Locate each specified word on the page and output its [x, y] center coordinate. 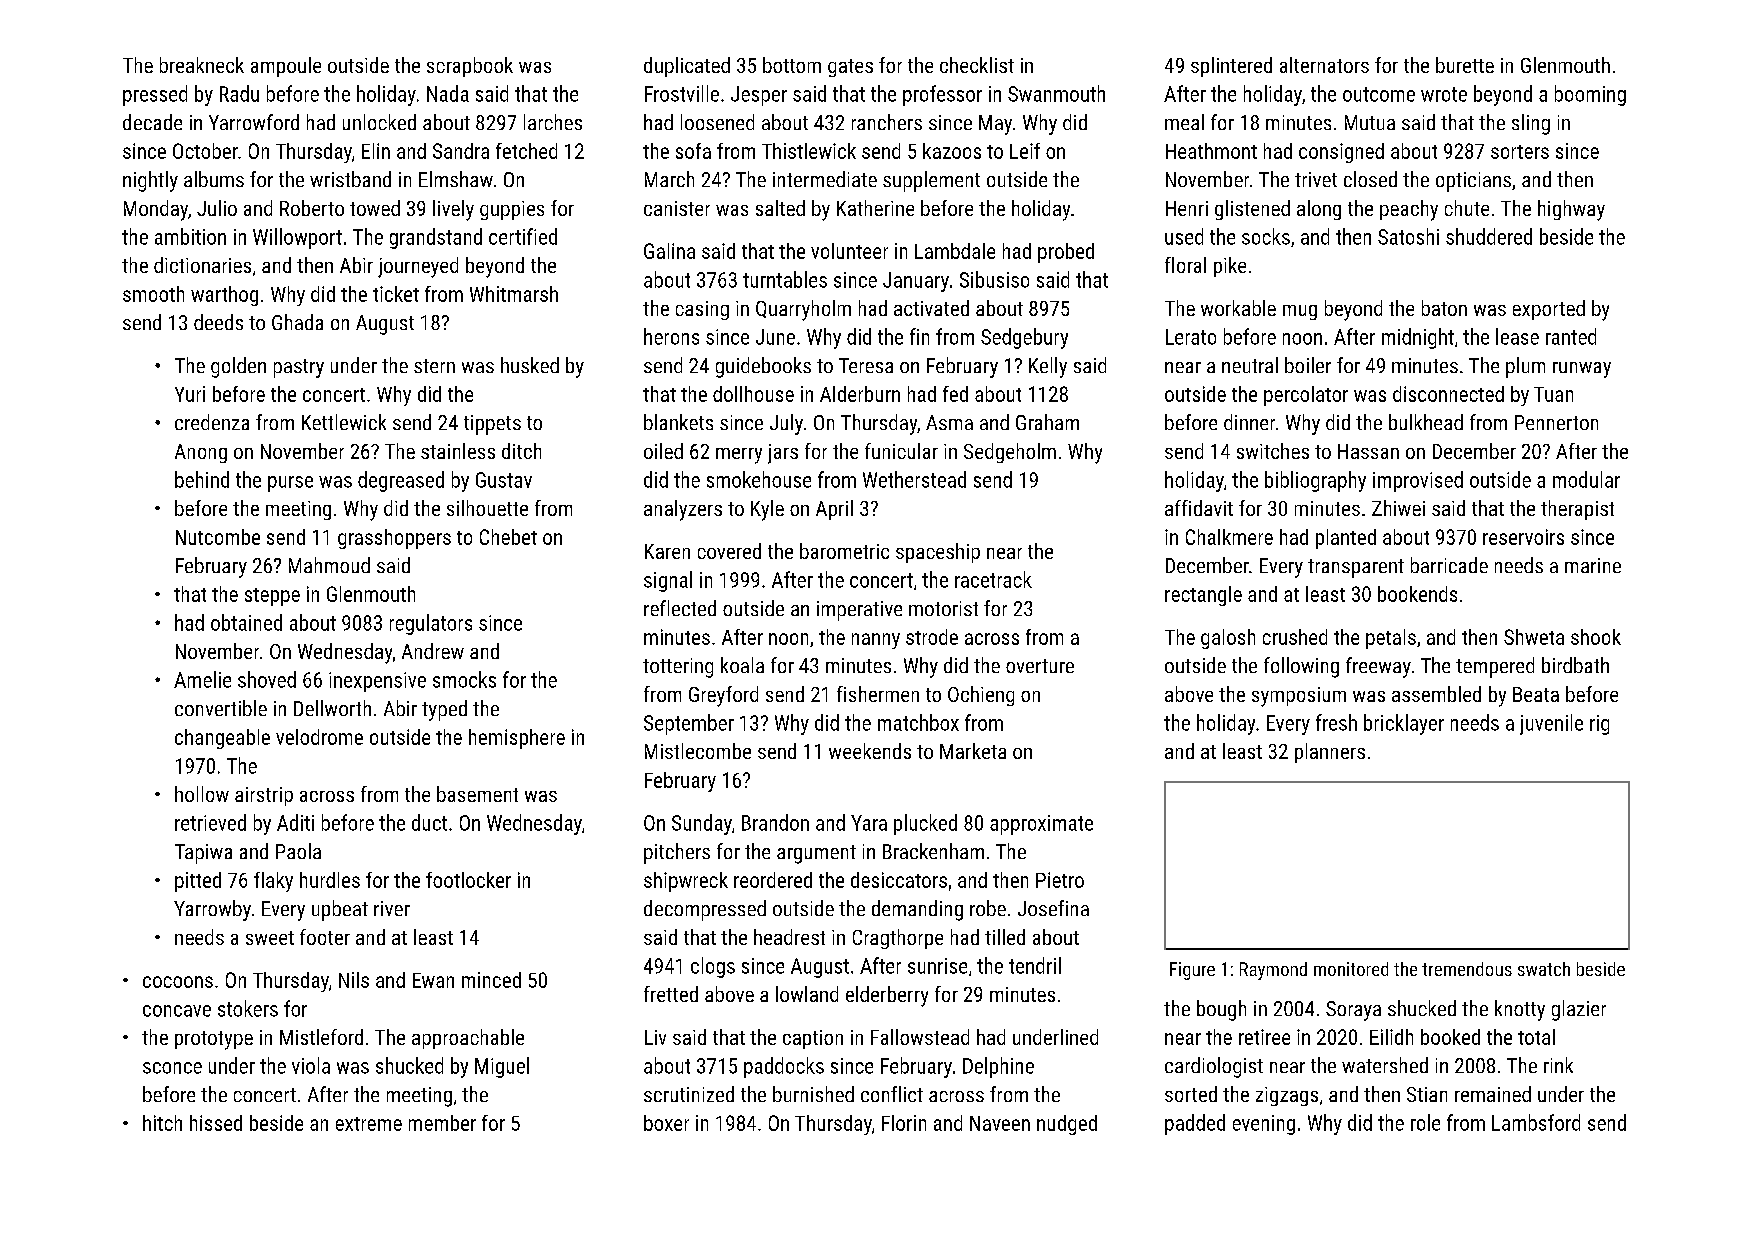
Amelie [202, 679]
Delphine [998, 1067]
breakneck [202, 65]
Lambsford [1536, 1122]
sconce [172, 1068]
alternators [1324, 65]
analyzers [683, 510]
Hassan [1368, 451]
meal [1184, 122]
